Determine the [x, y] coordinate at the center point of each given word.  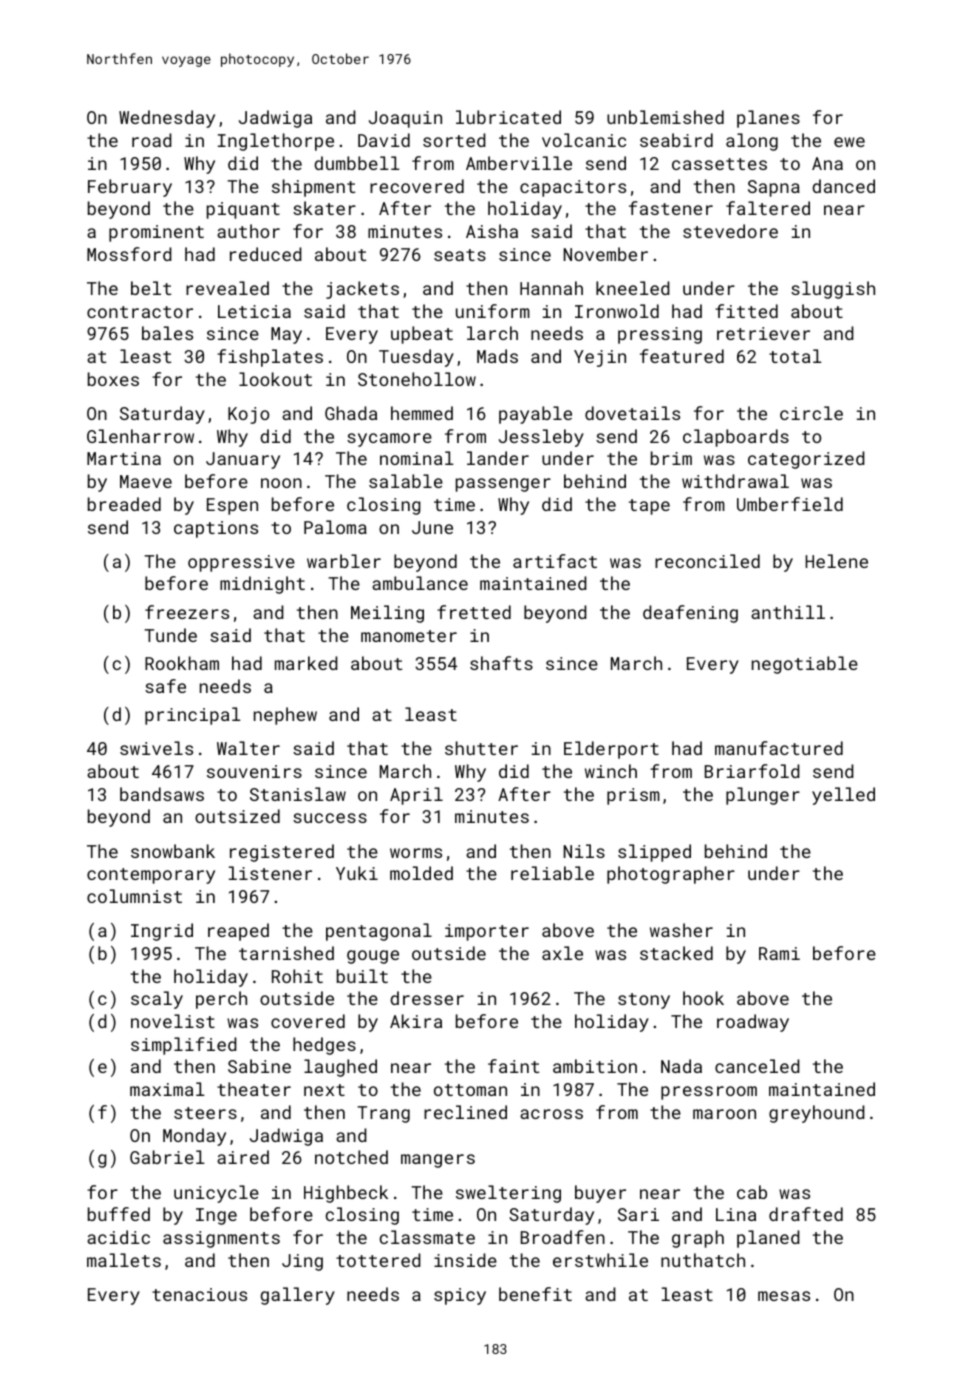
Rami [779, 953]
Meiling [387, 614]
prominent [156, 233]
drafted [806, 1214]
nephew [285, 716]
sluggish [833, 290]
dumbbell [357, 163]
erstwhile [600, 1260]
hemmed [422, 413]
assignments [221, 1239]
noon [281, 483]
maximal [167, 1089]
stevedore [730, 231]
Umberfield [790, 504]
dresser [427, 998]
